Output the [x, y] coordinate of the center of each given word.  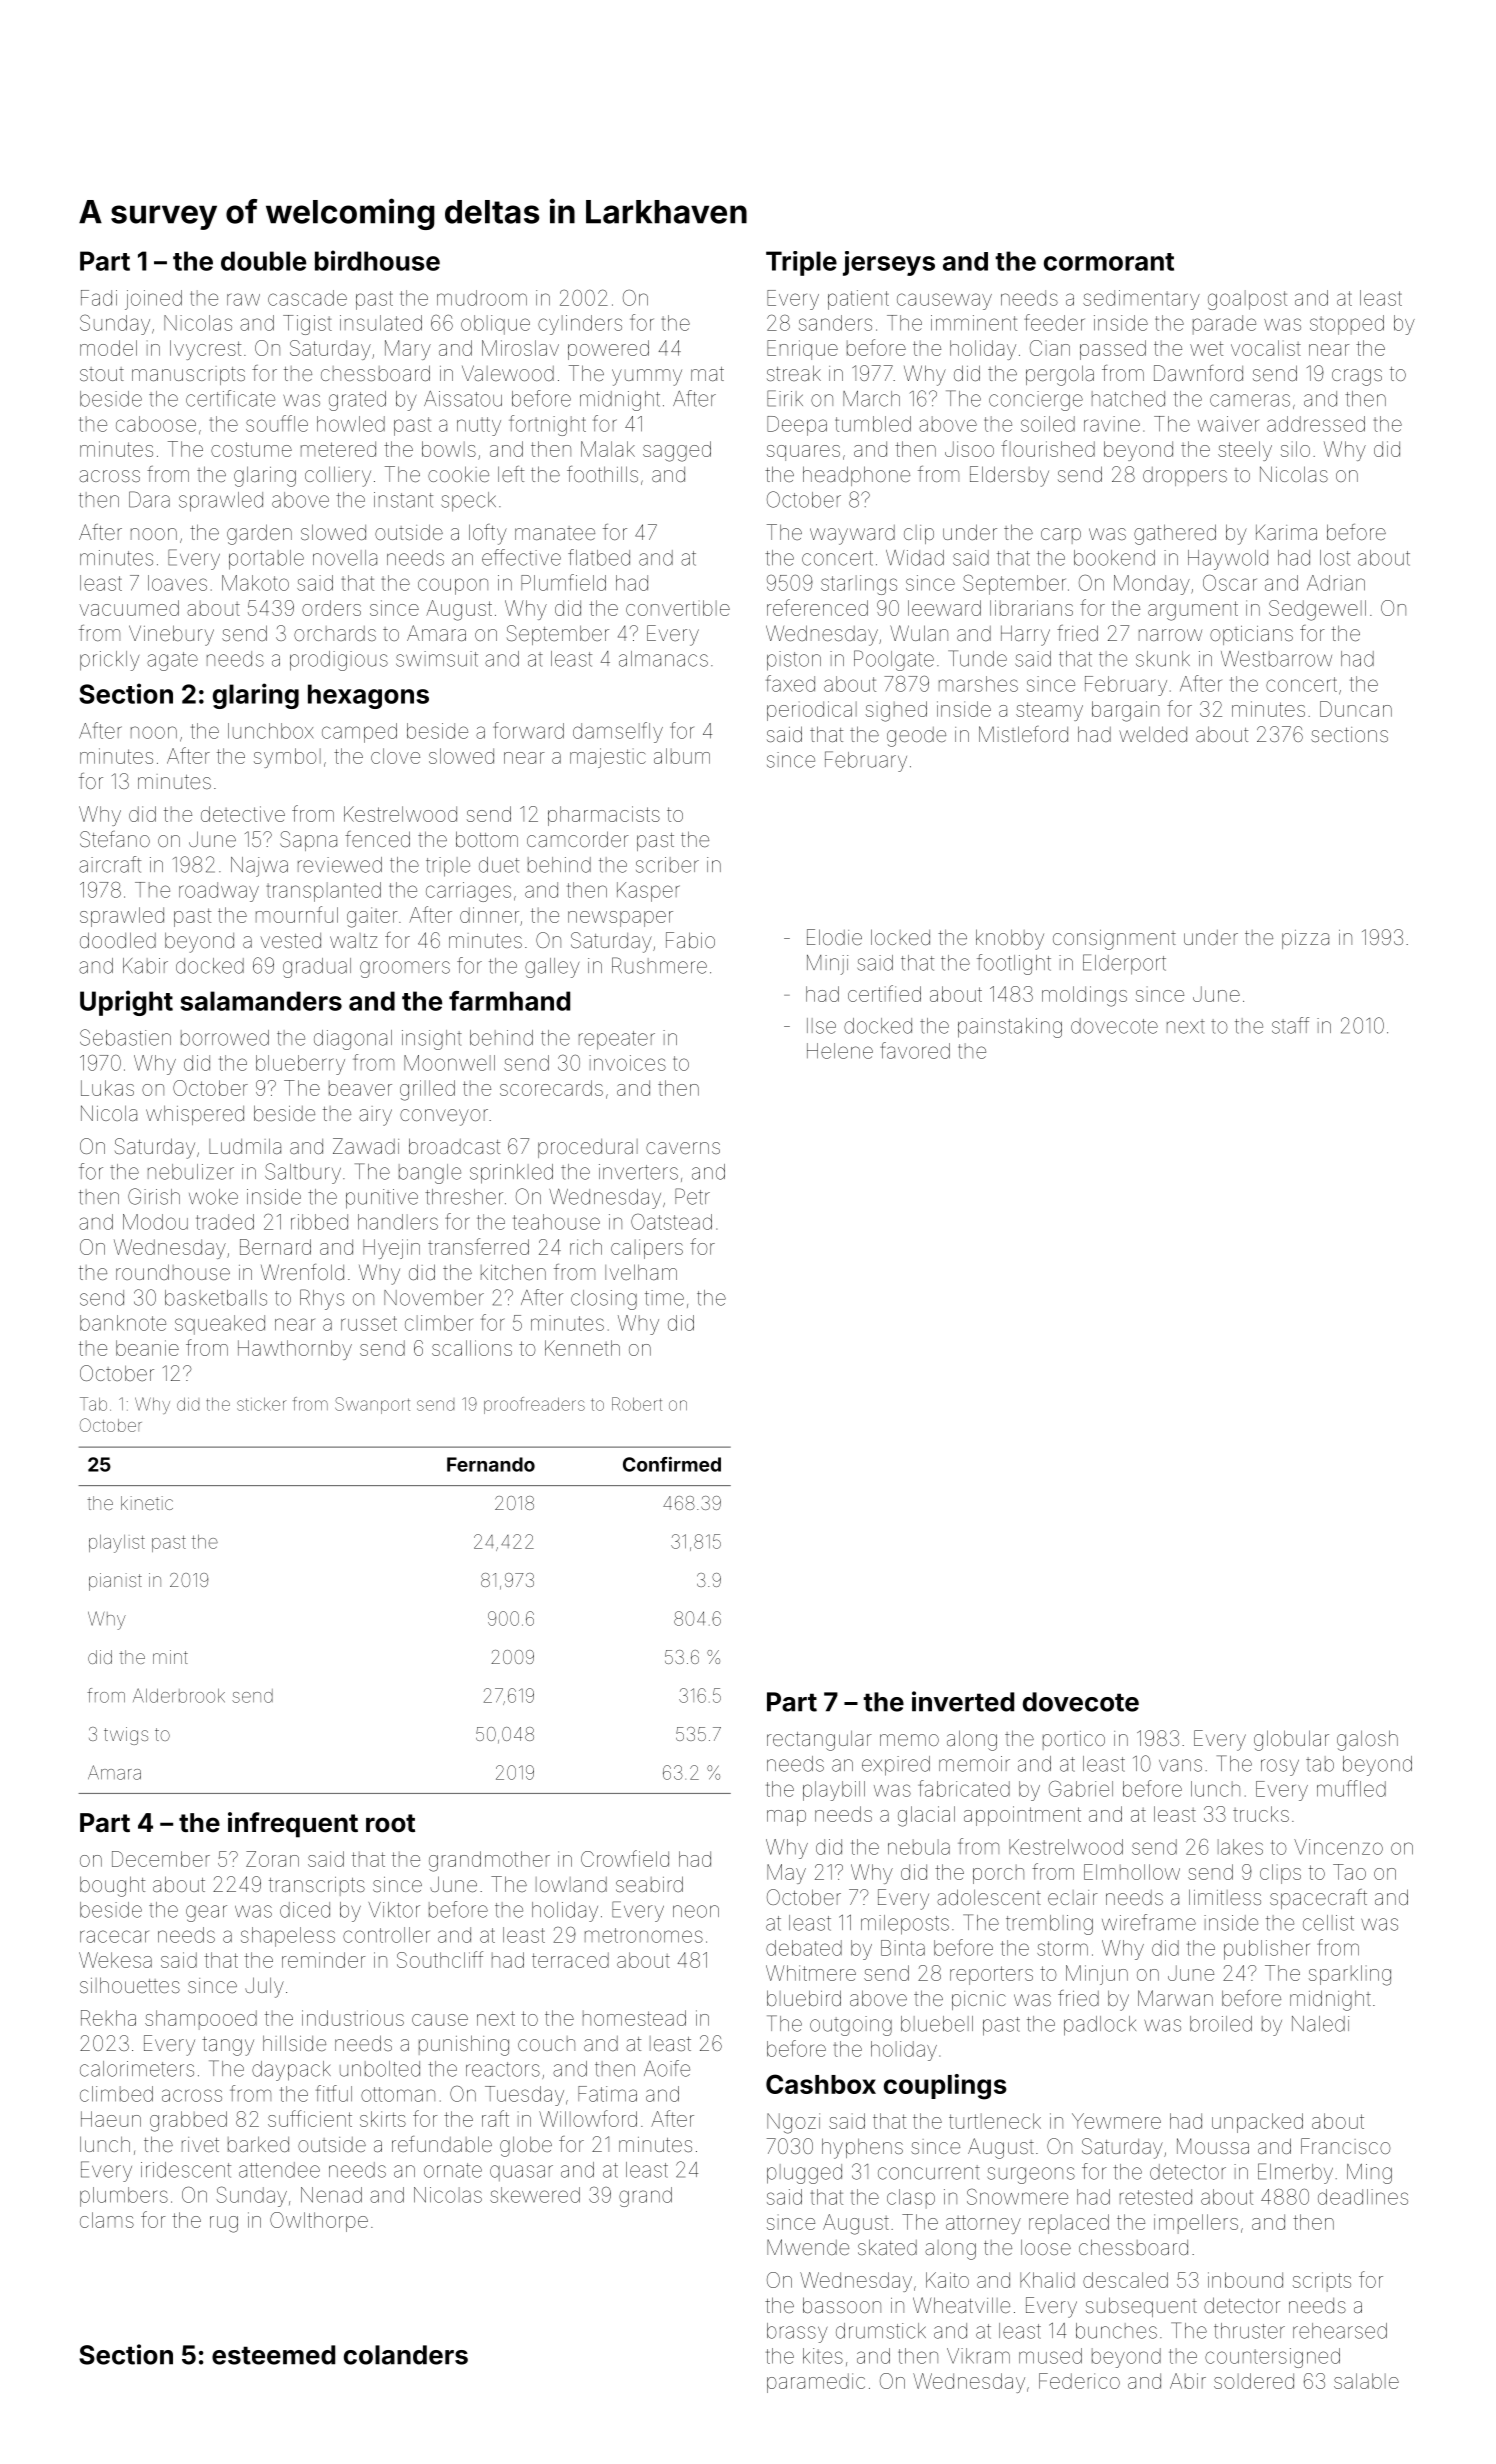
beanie [147, 1348]
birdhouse [377, 260]
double [263, 261]
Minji [827, 965]
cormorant [1109, 262]
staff [1290, 1025]
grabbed [188, 2121]
